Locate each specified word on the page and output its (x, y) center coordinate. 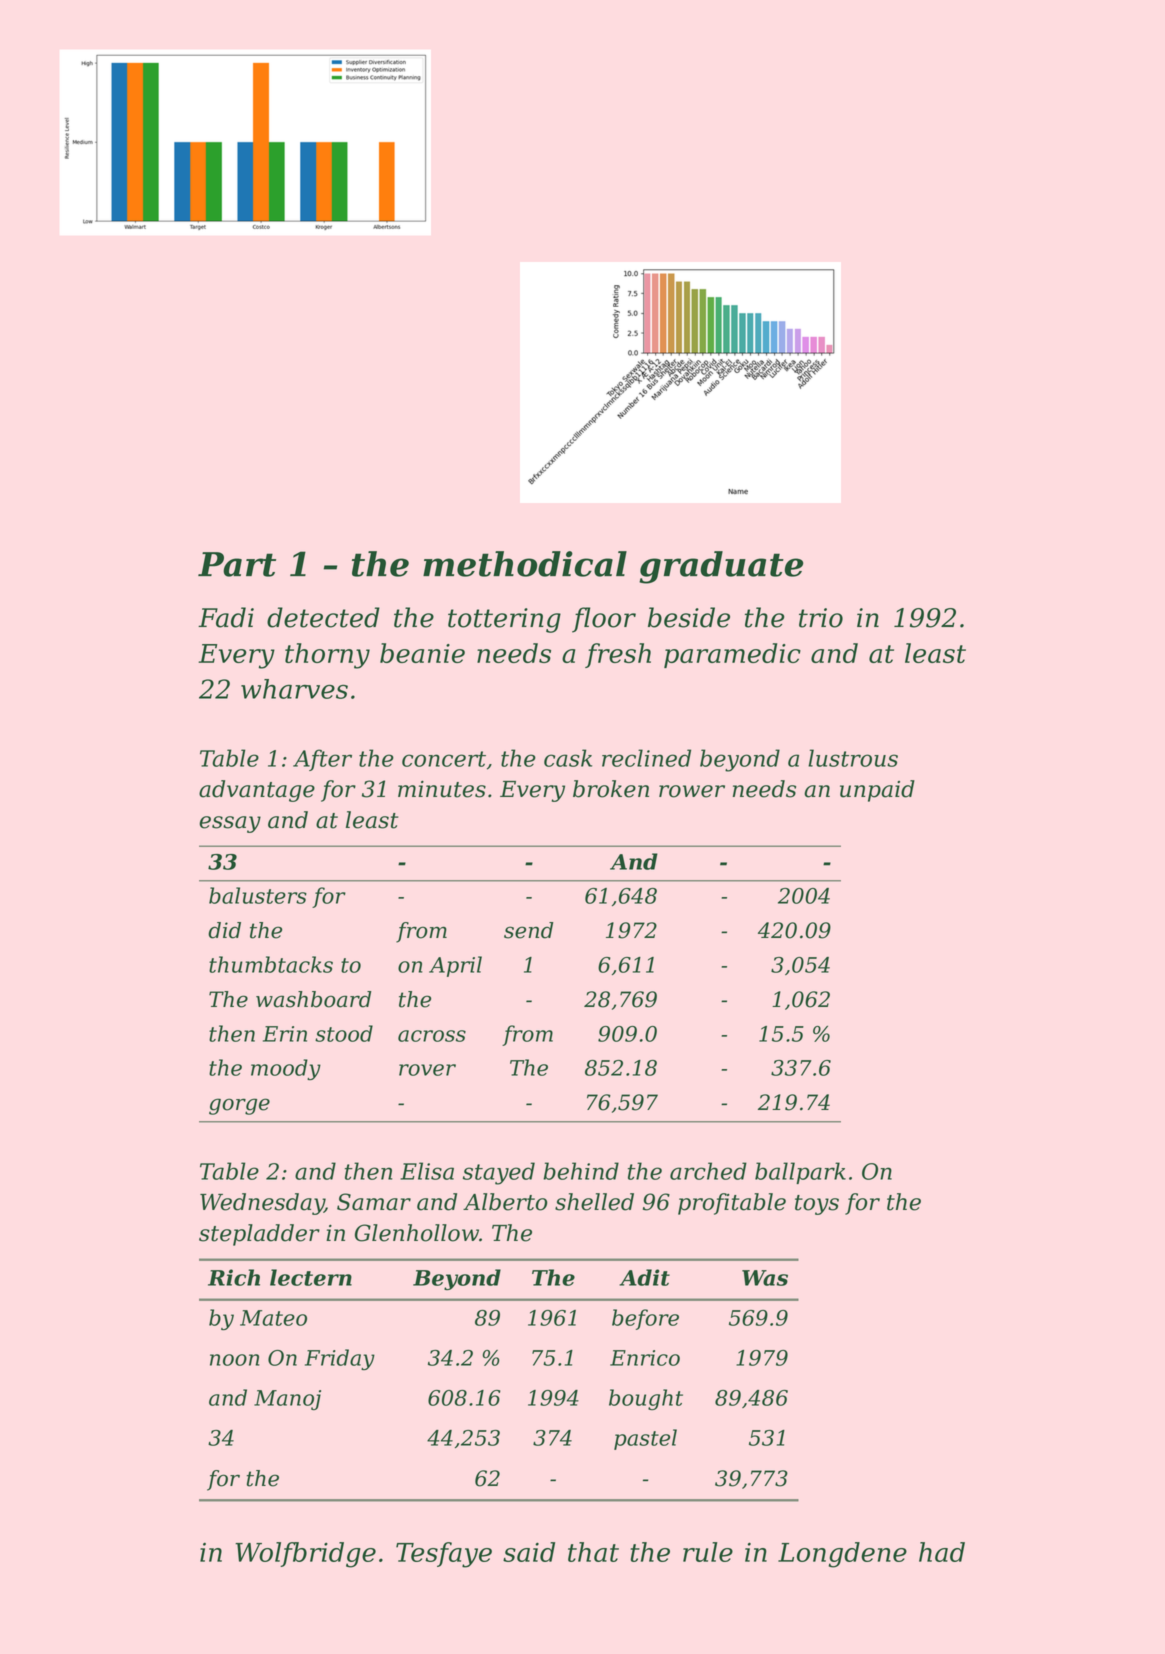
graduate (721, 567)
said (529, 1552)
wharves (294, 689)
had (942, 1552)
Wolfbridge (305, 1555)
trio (821, 618)
